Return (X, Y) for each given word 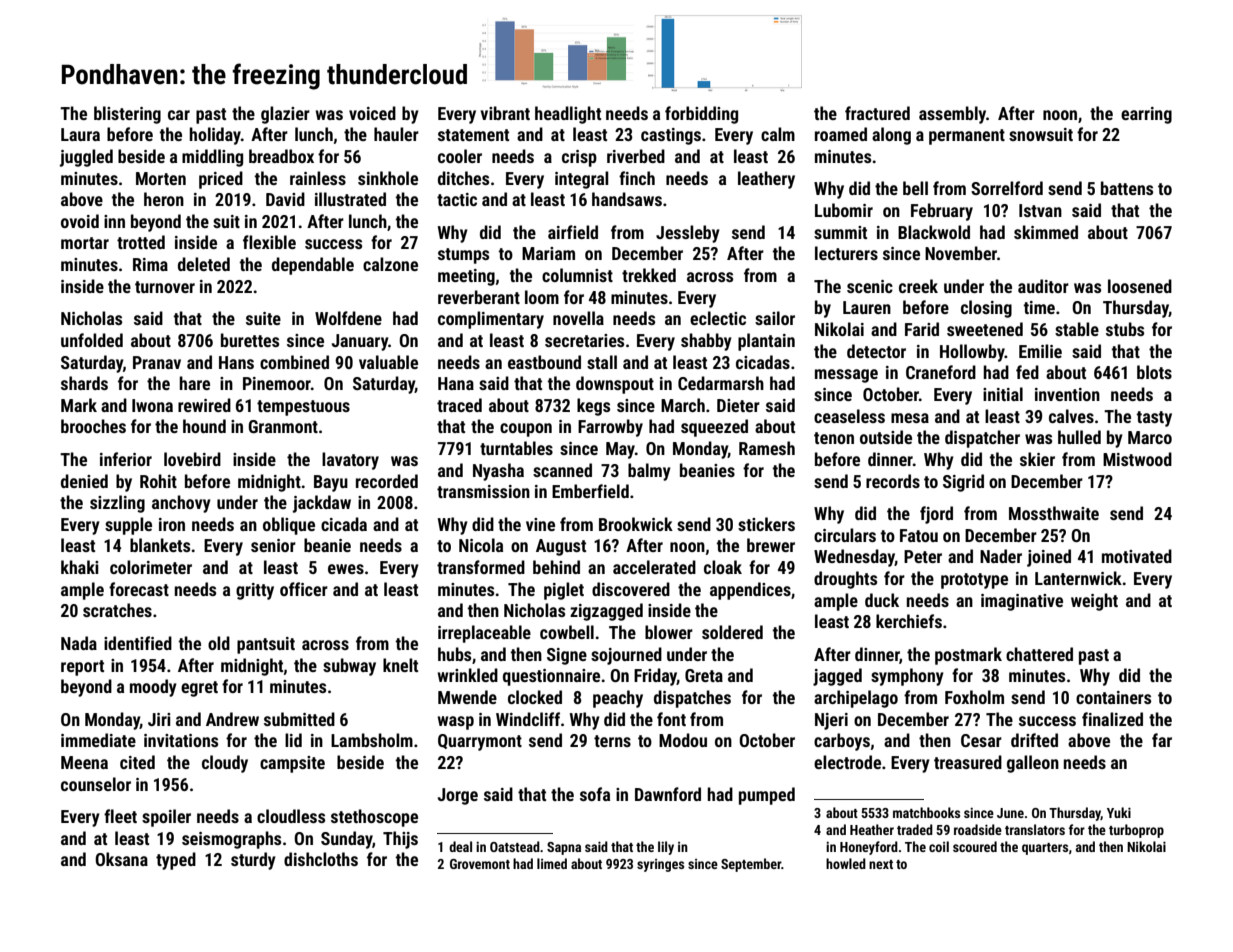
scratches (117, 610)
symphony (907, 677)
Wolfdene (348, 318)
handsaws (627, 199)
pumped (767, 796)
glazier (285, 115)
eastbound (544, 362)
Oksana (121, 859)
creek (918, 286)
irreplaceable (484, 634)
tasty (1154, 419)
